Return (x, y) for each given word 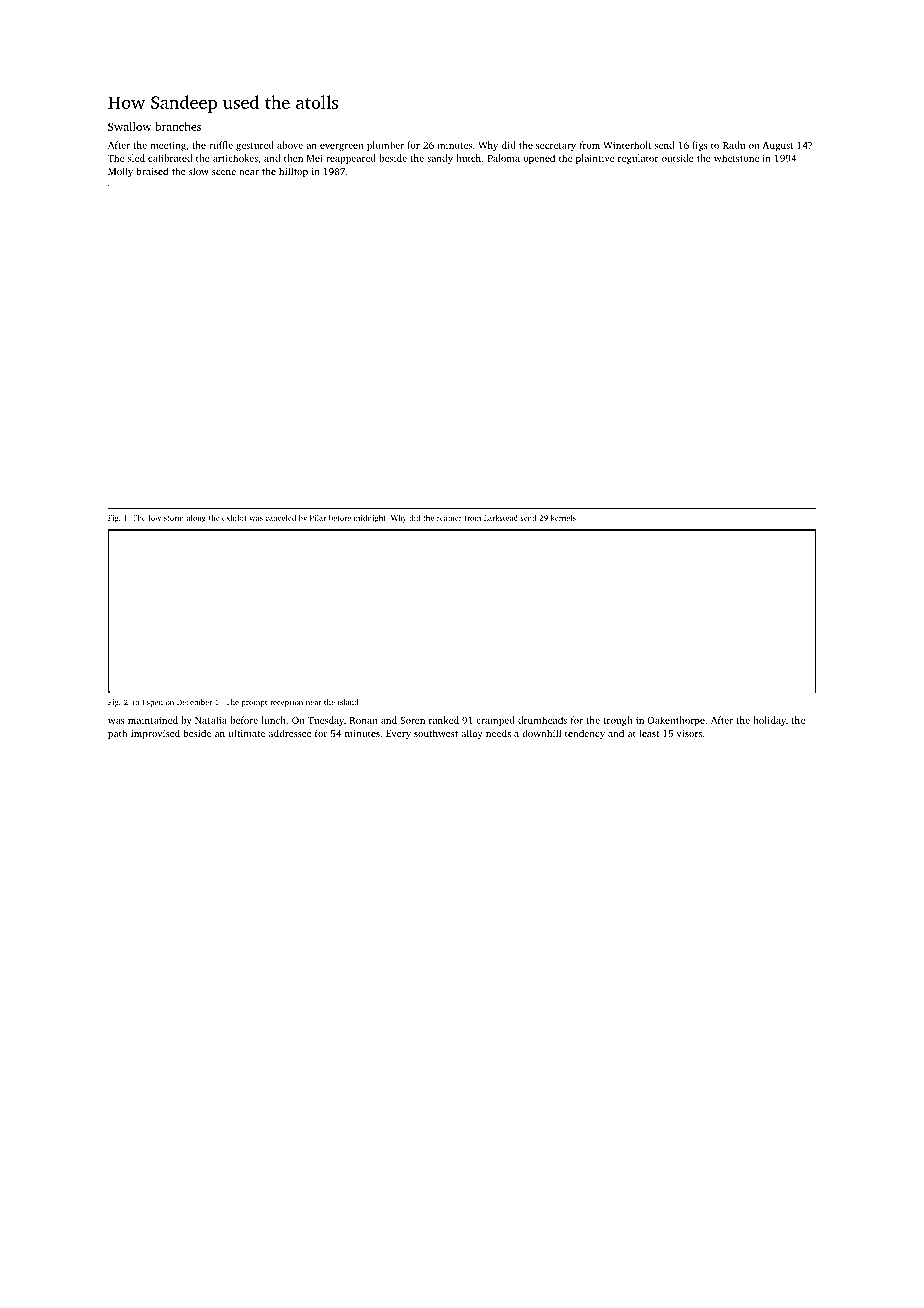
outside (678, 158)
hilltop (293, 172)
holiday (769, 721)
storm (174, 518)
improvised (155, 734)
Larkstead (501, 518)
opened (539, 159)
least (649, 733)
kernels (563, 518)
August (778, 146)
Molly (120, 172)
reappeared (351, 159)
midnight (370, 519)
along (196, 519)
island (348, 702)
